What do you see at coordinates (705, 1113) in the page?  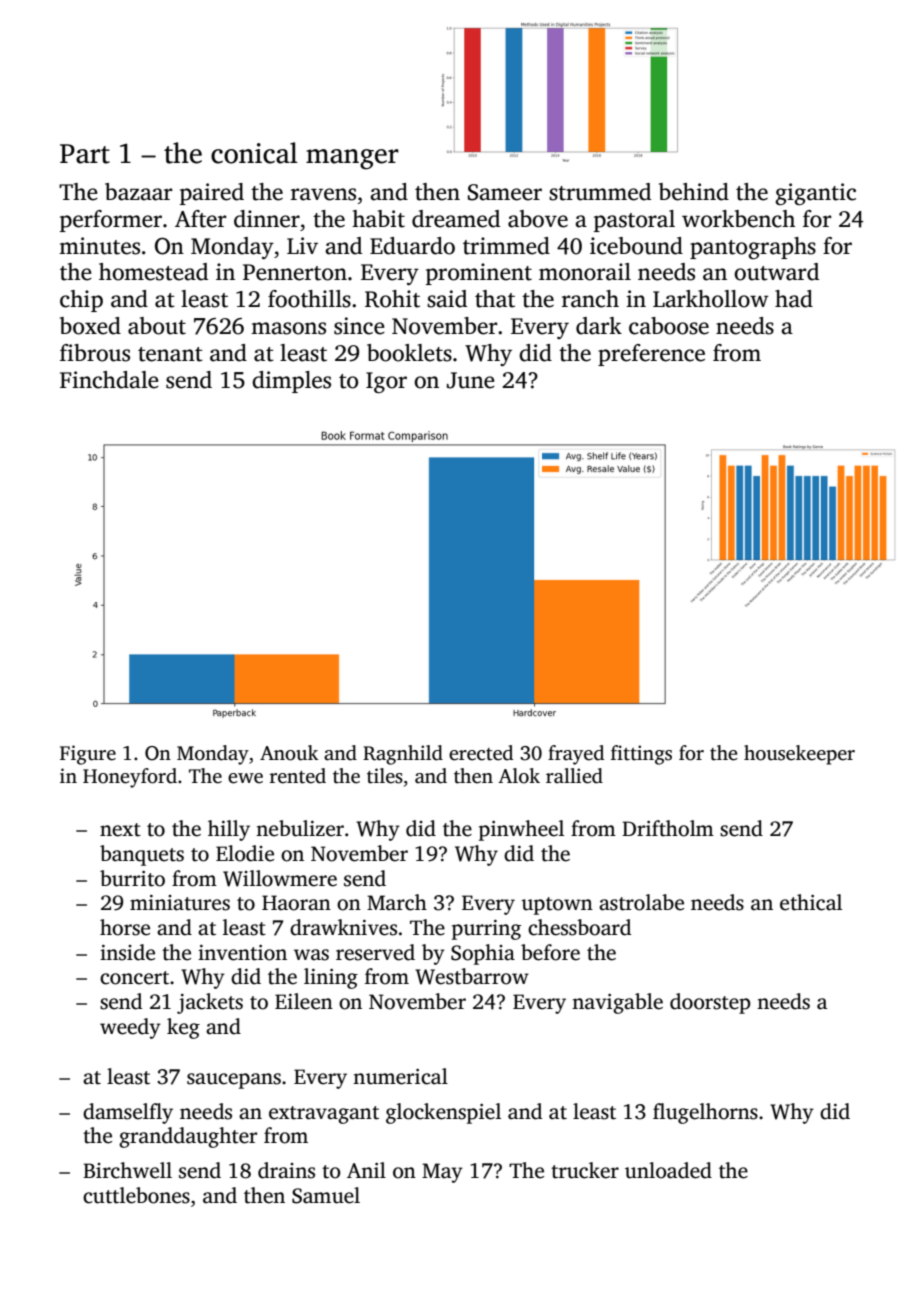 I see `flugelhorns` at bounding box center [705, 1113].
